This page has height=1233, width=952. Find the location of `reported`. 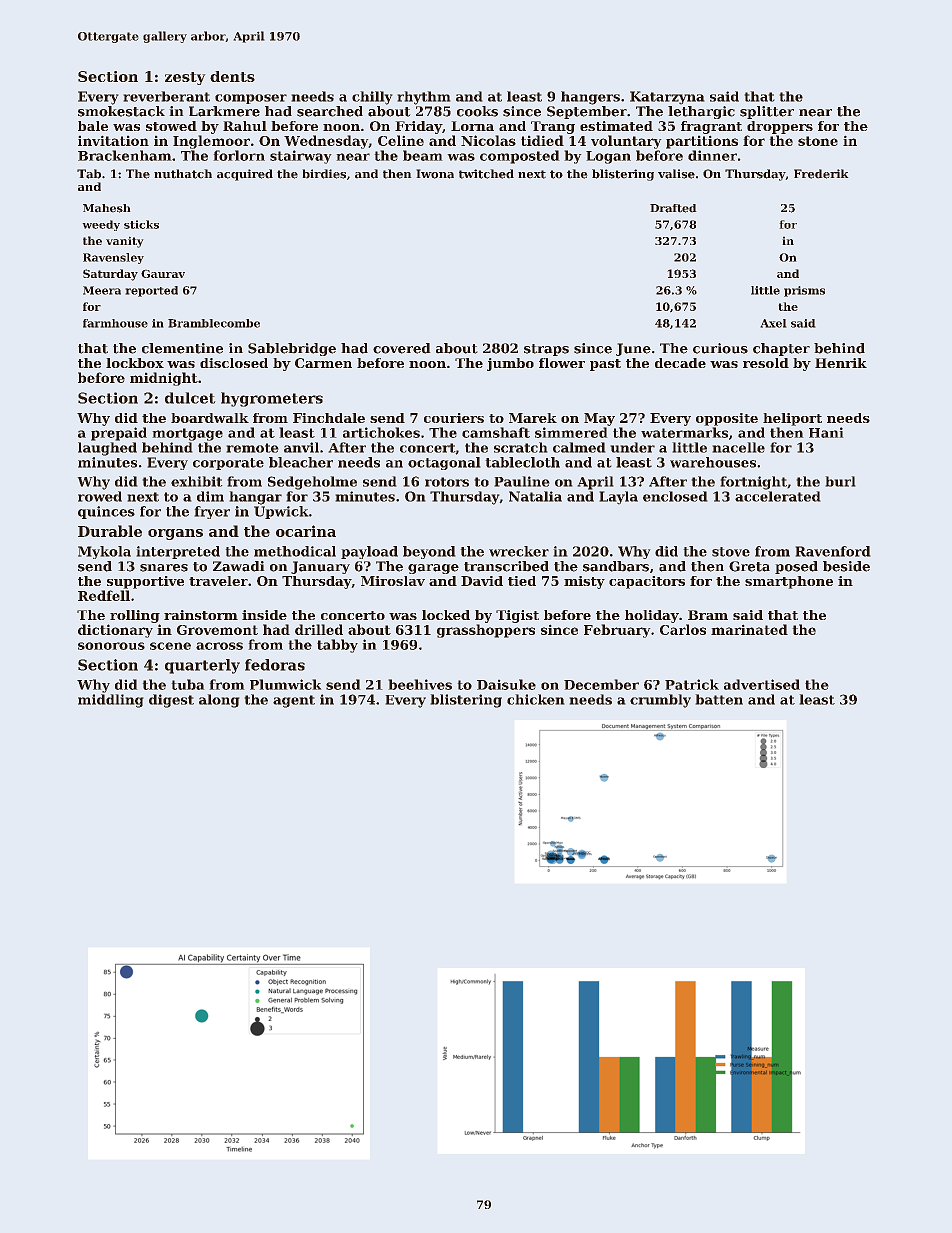

reported is located at coordinates (151, 291).
